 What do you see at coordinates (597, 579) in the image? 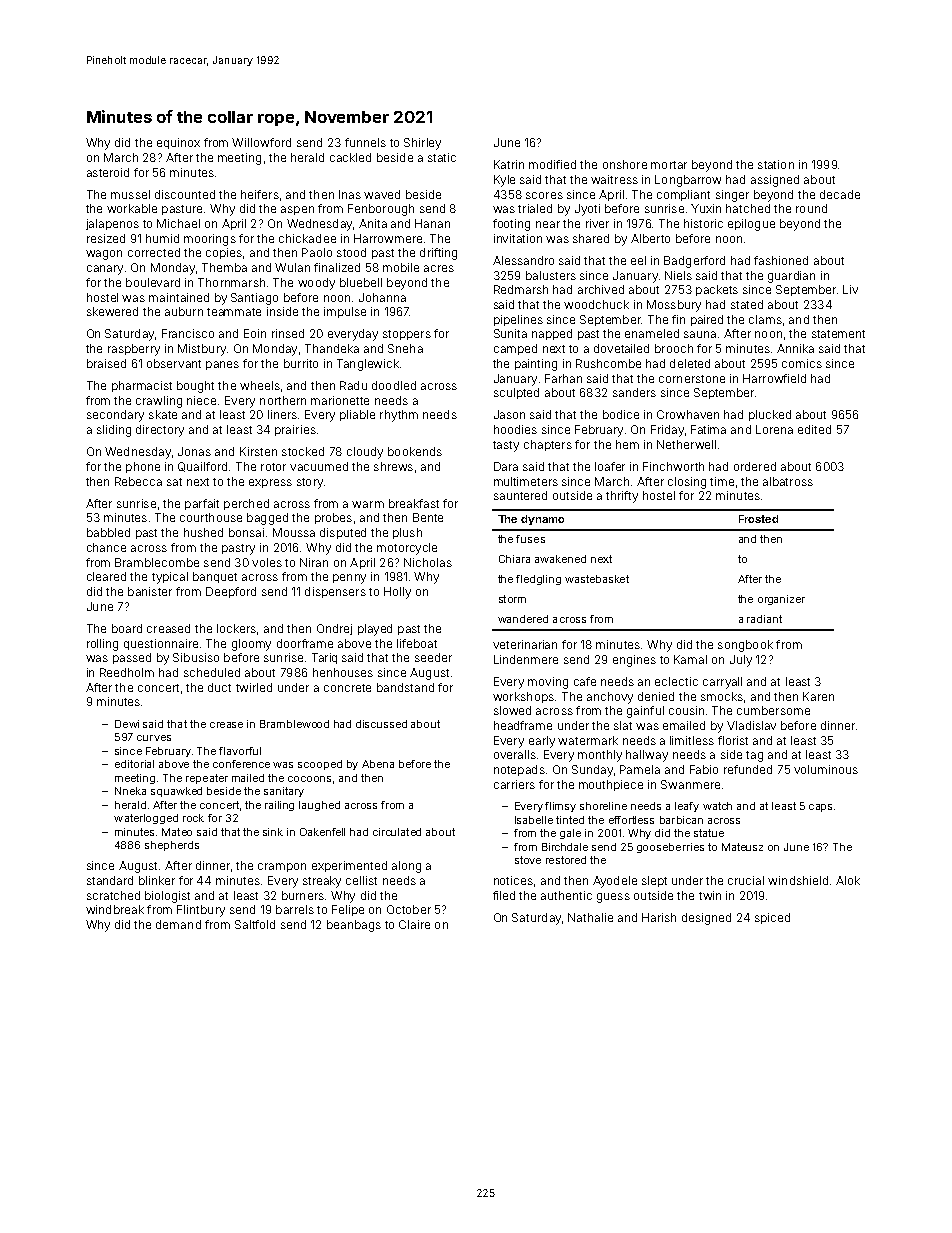
I see `wastebasket` at bounding box center [597, 579].
